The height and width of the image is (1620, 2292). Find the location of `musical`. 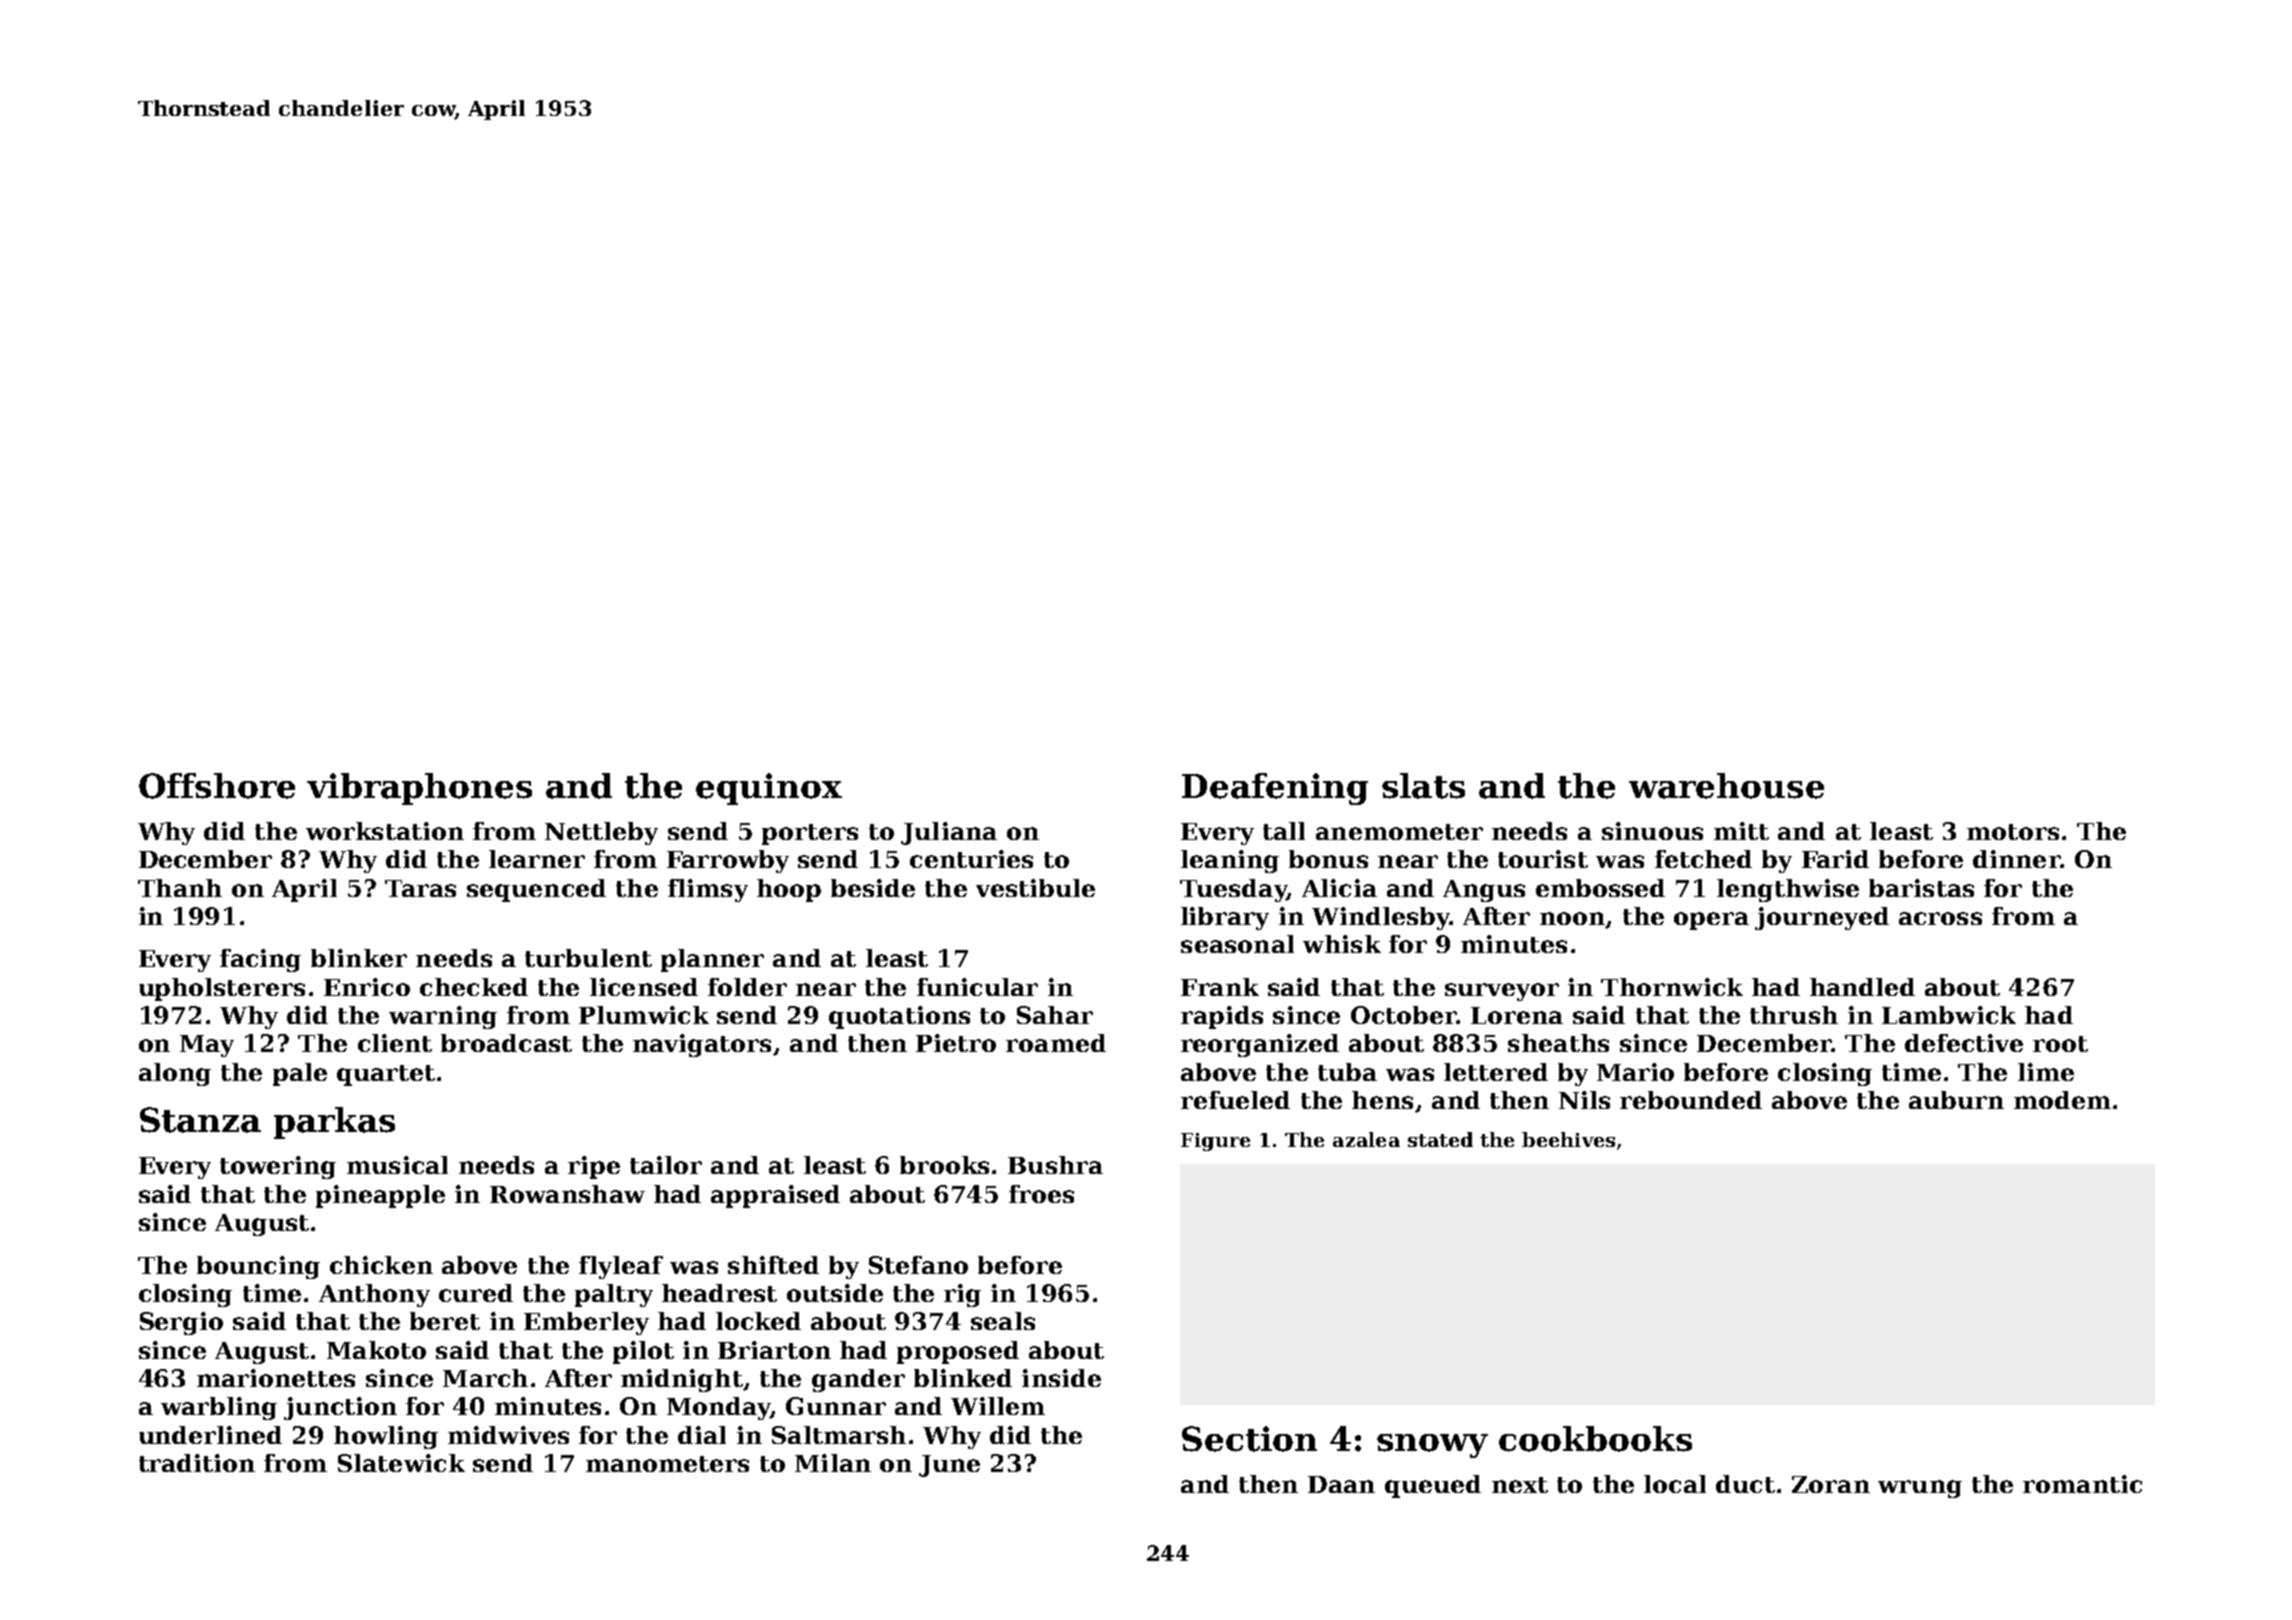

musical is located at coordinates (397, 1165).
